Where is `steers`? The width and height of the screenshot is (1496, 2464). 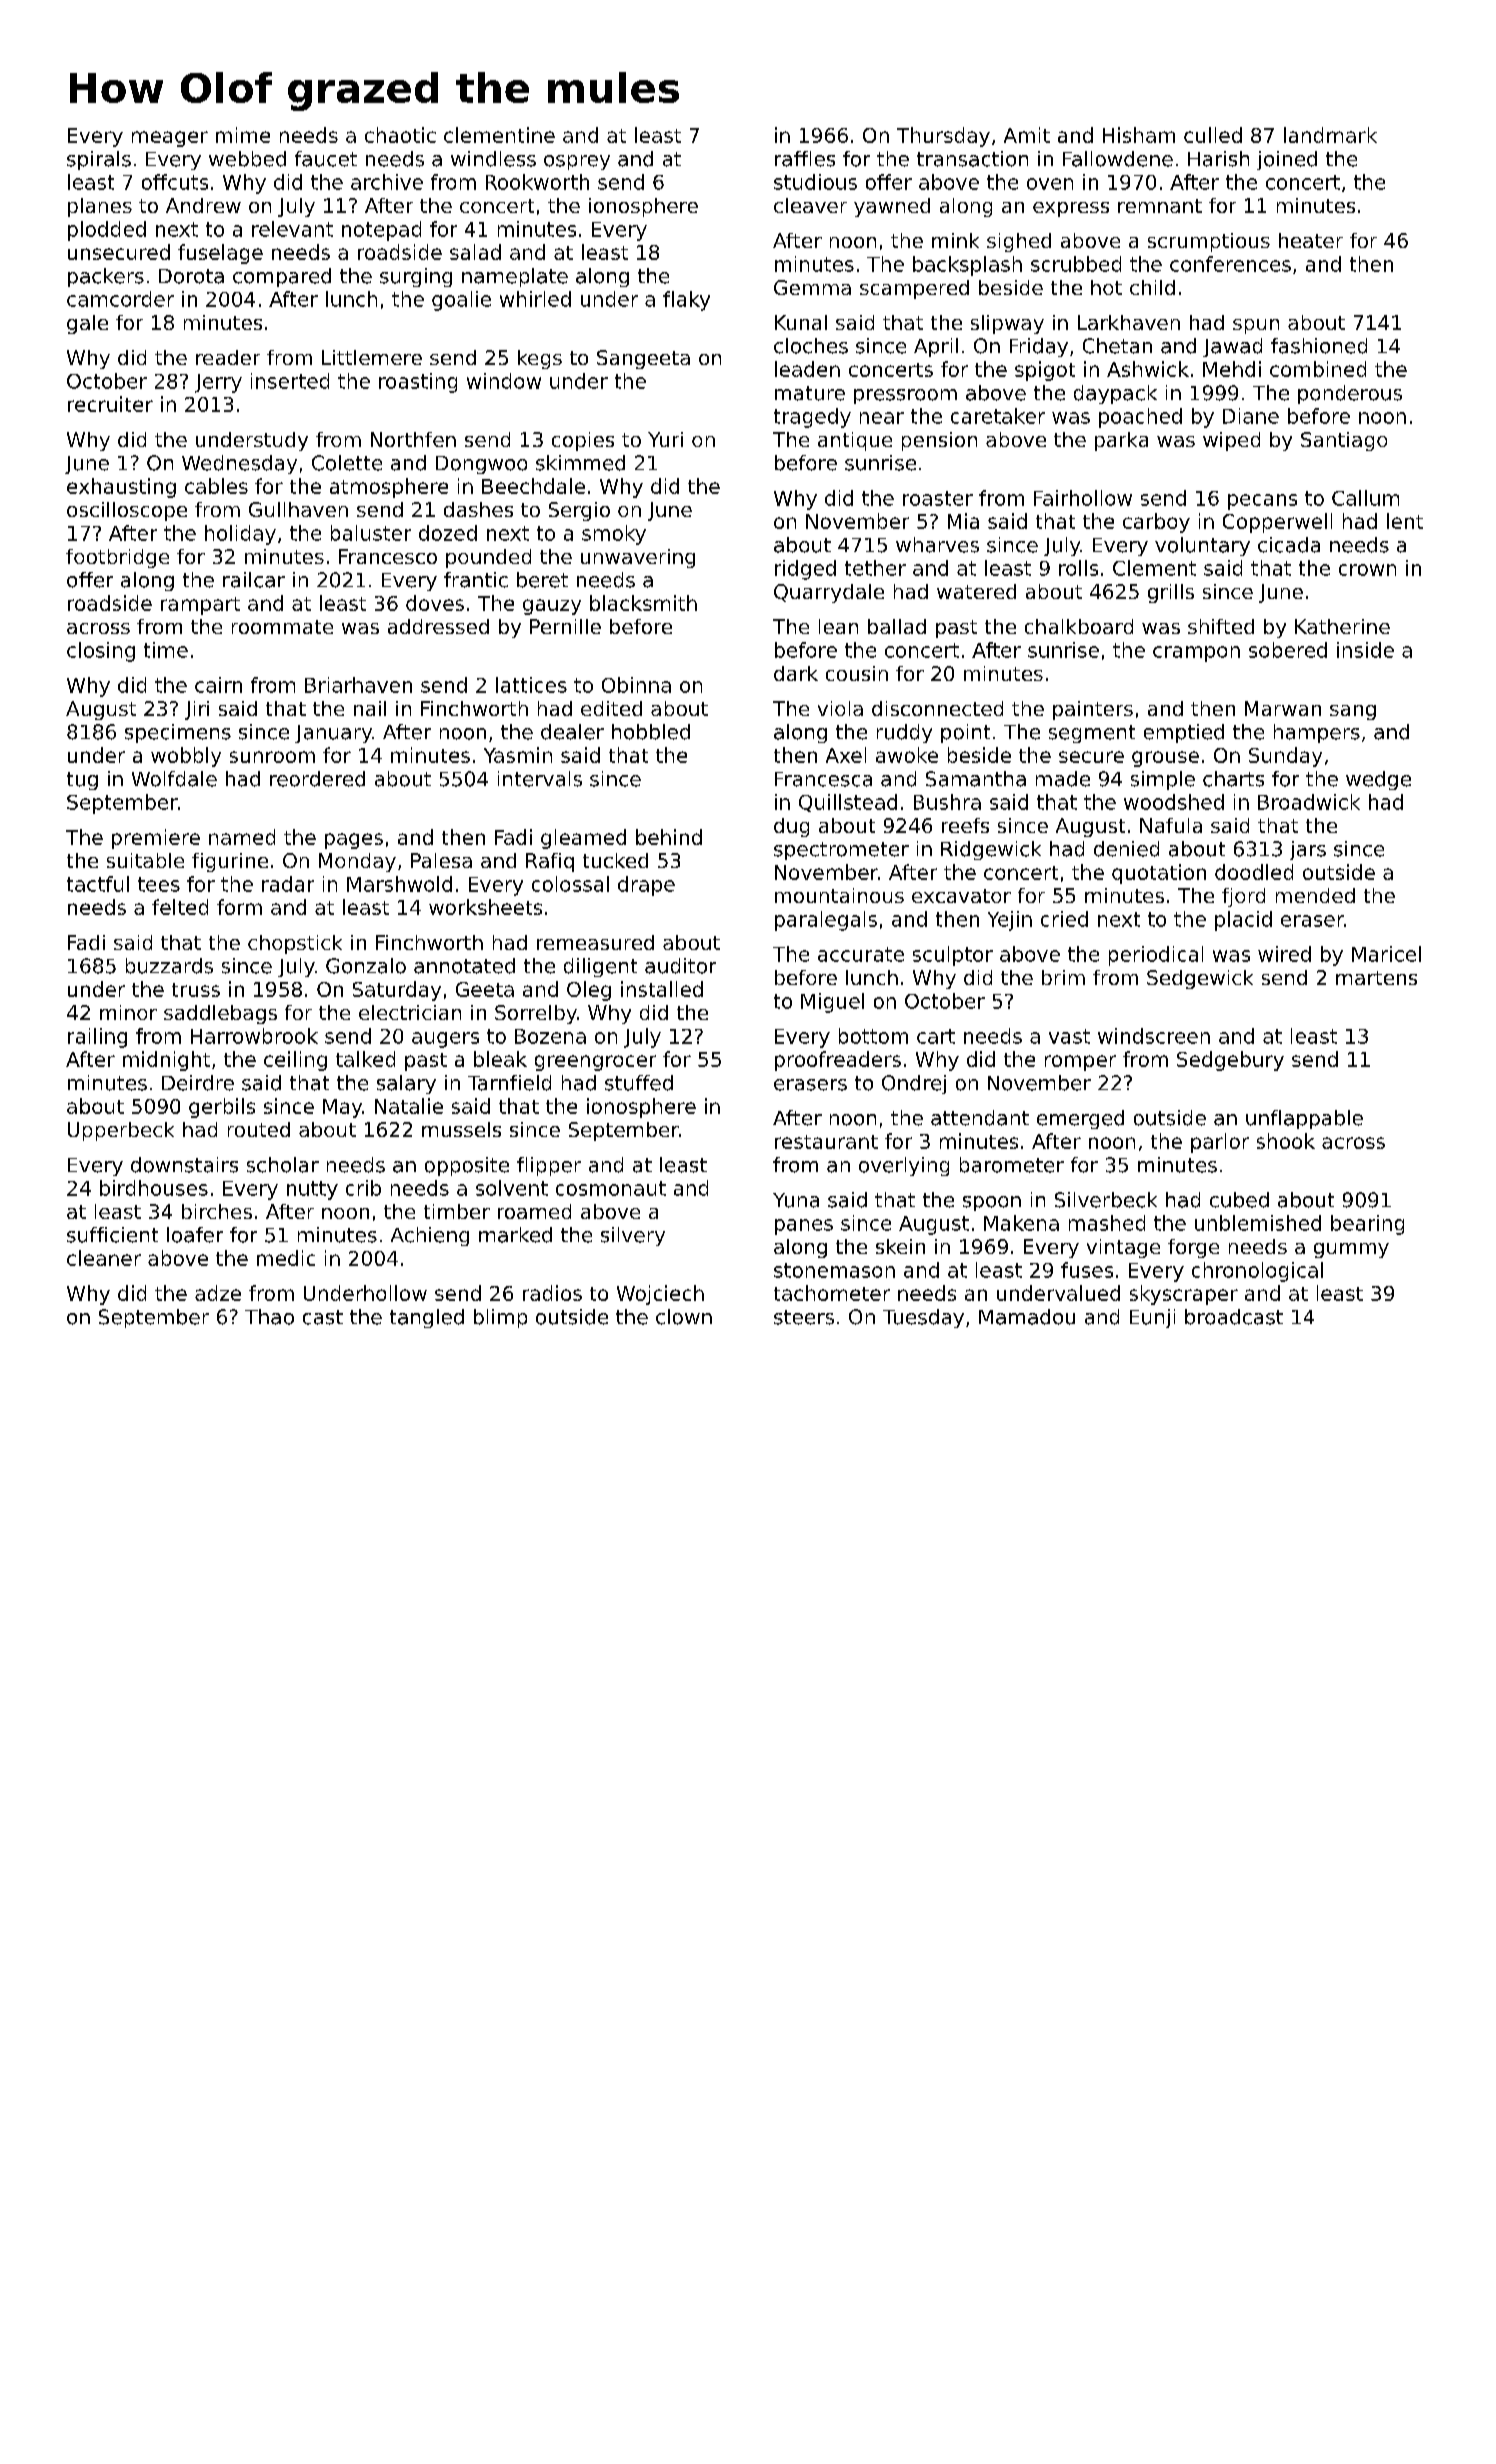
steers is located at coordinates (804, 1317).
